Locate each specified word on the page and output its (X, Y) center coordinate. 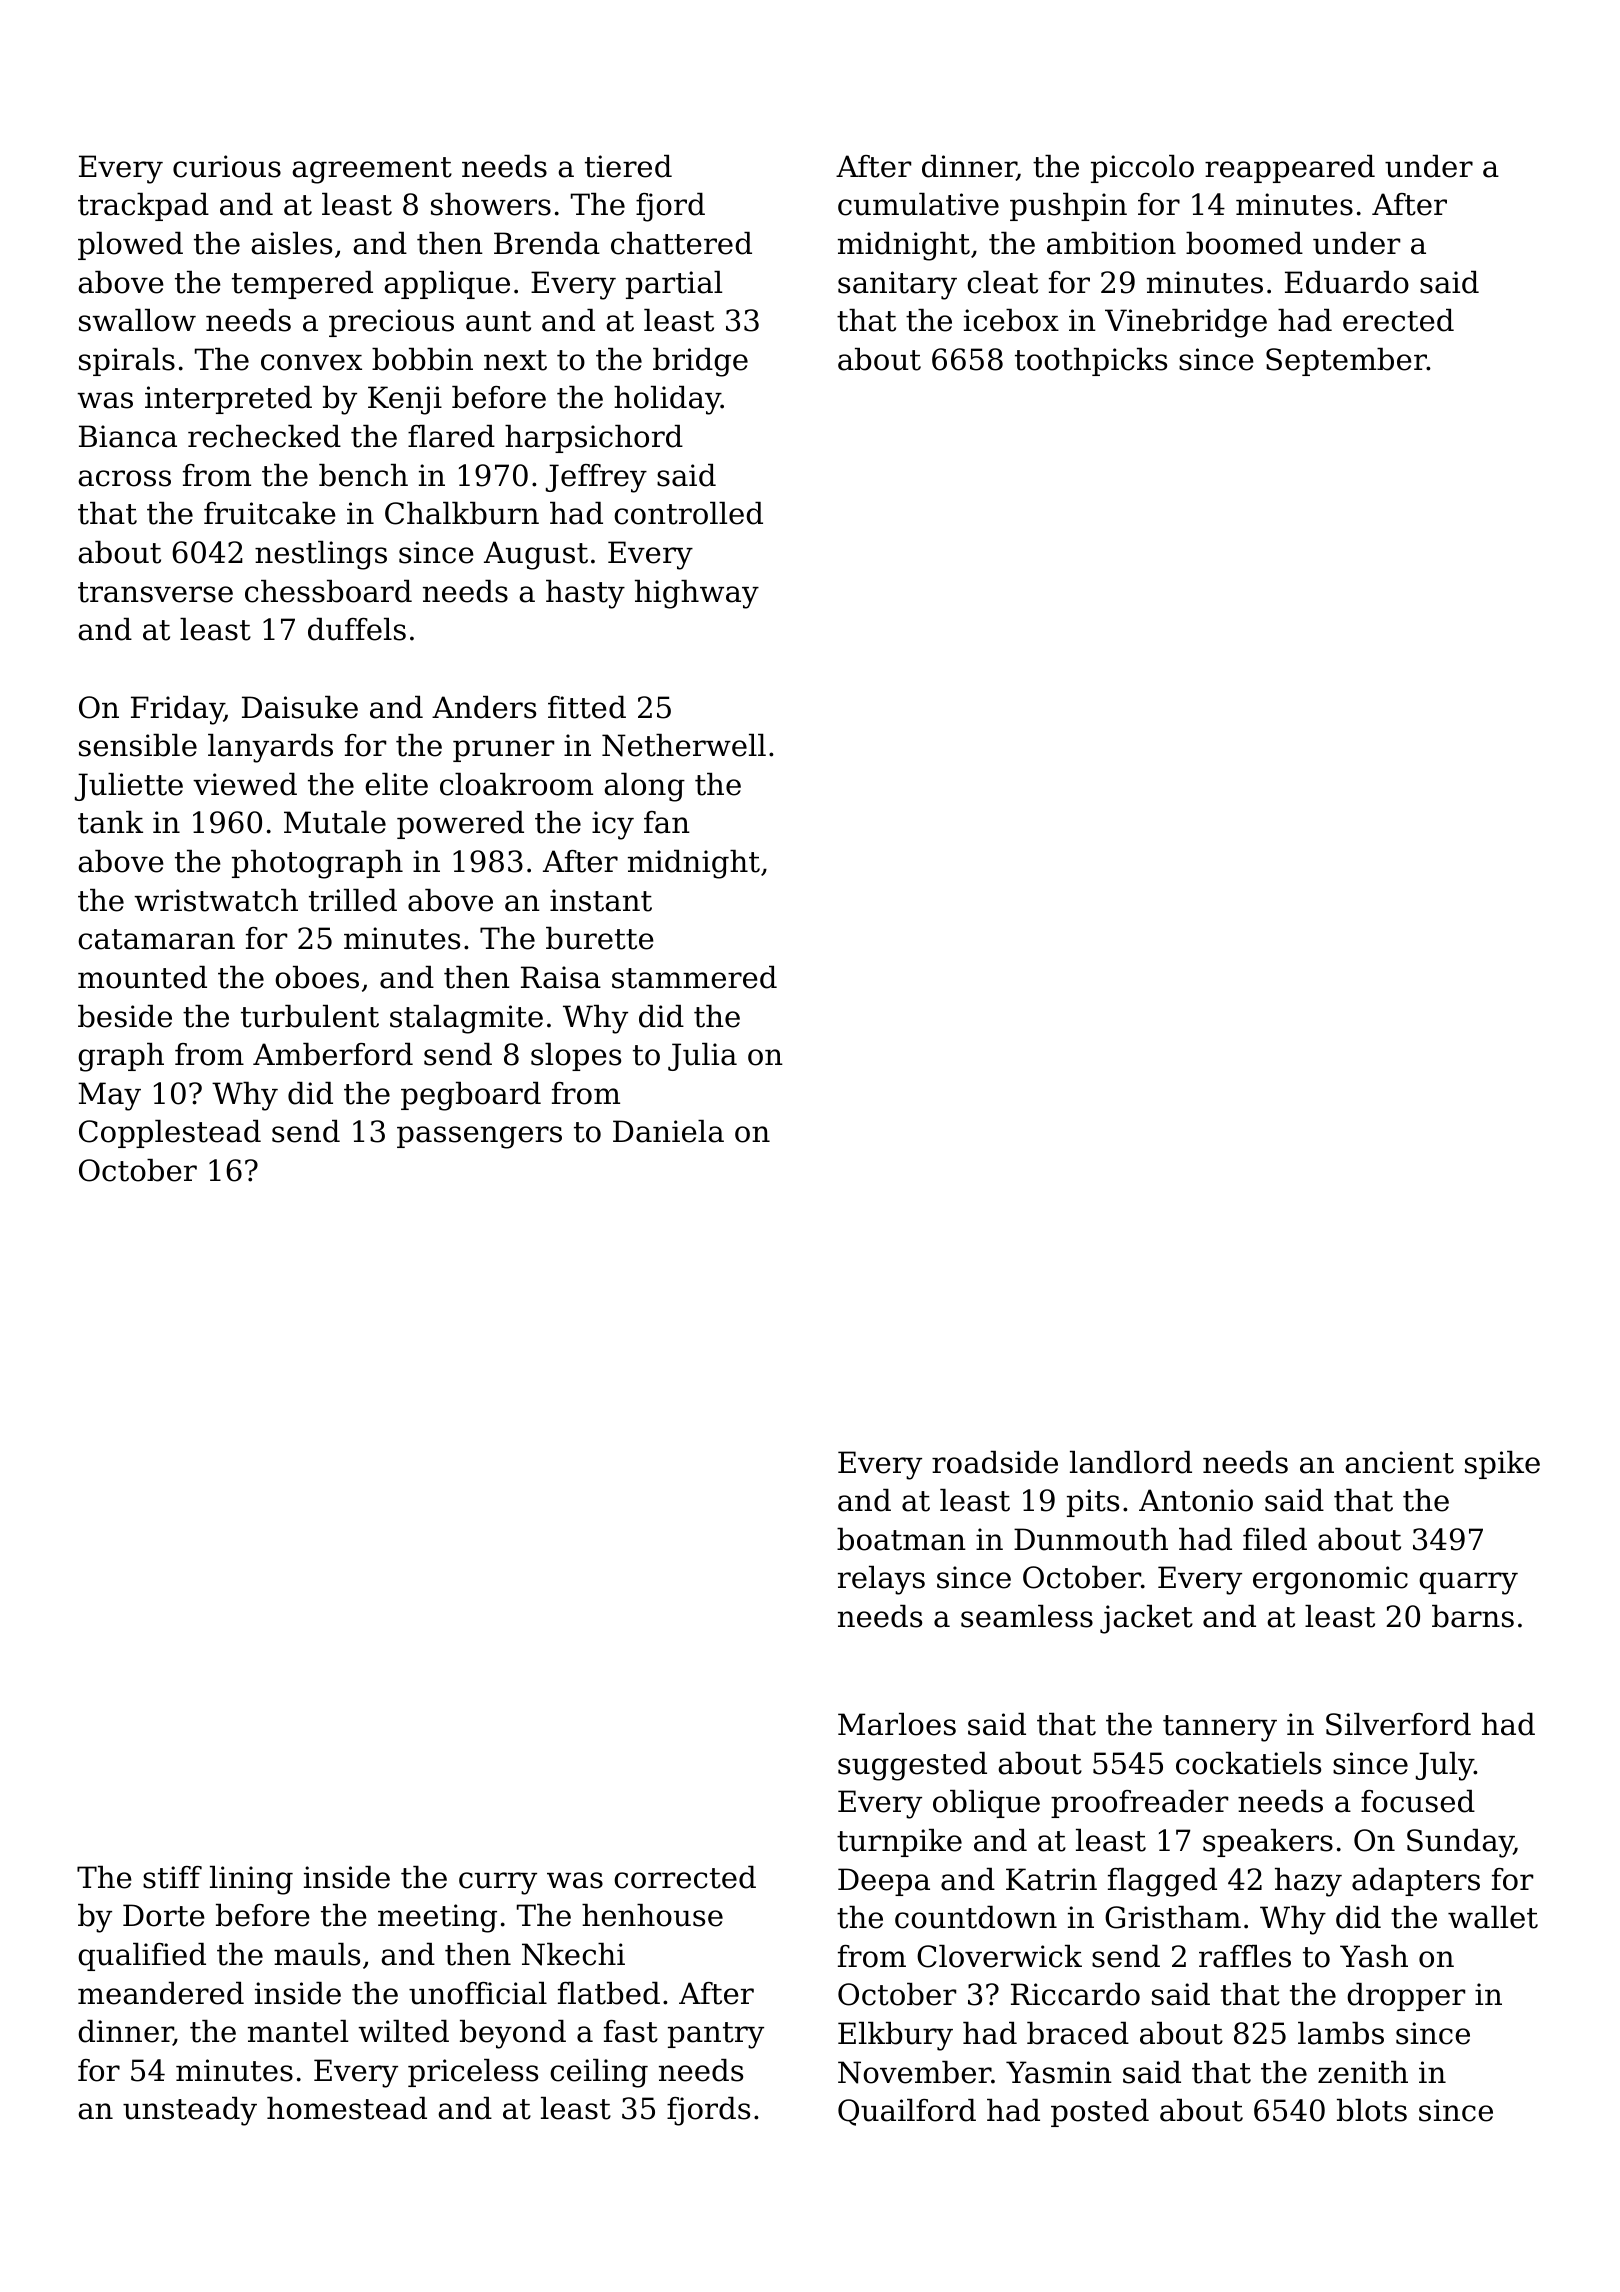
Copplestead (170, 1134)
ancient (1399, 1462)
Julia (702, 1057)
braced (1078, 2033)
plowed (130, 246)
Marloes (897, 1724)
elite (396, 784)
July (1445, 1766)
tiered (628, 166)
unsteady (190, 2111)
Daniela (668, 1131)
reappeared (1290, 169)
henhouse (652, 1915)
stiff (172, 1877)
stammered (694, 977)
